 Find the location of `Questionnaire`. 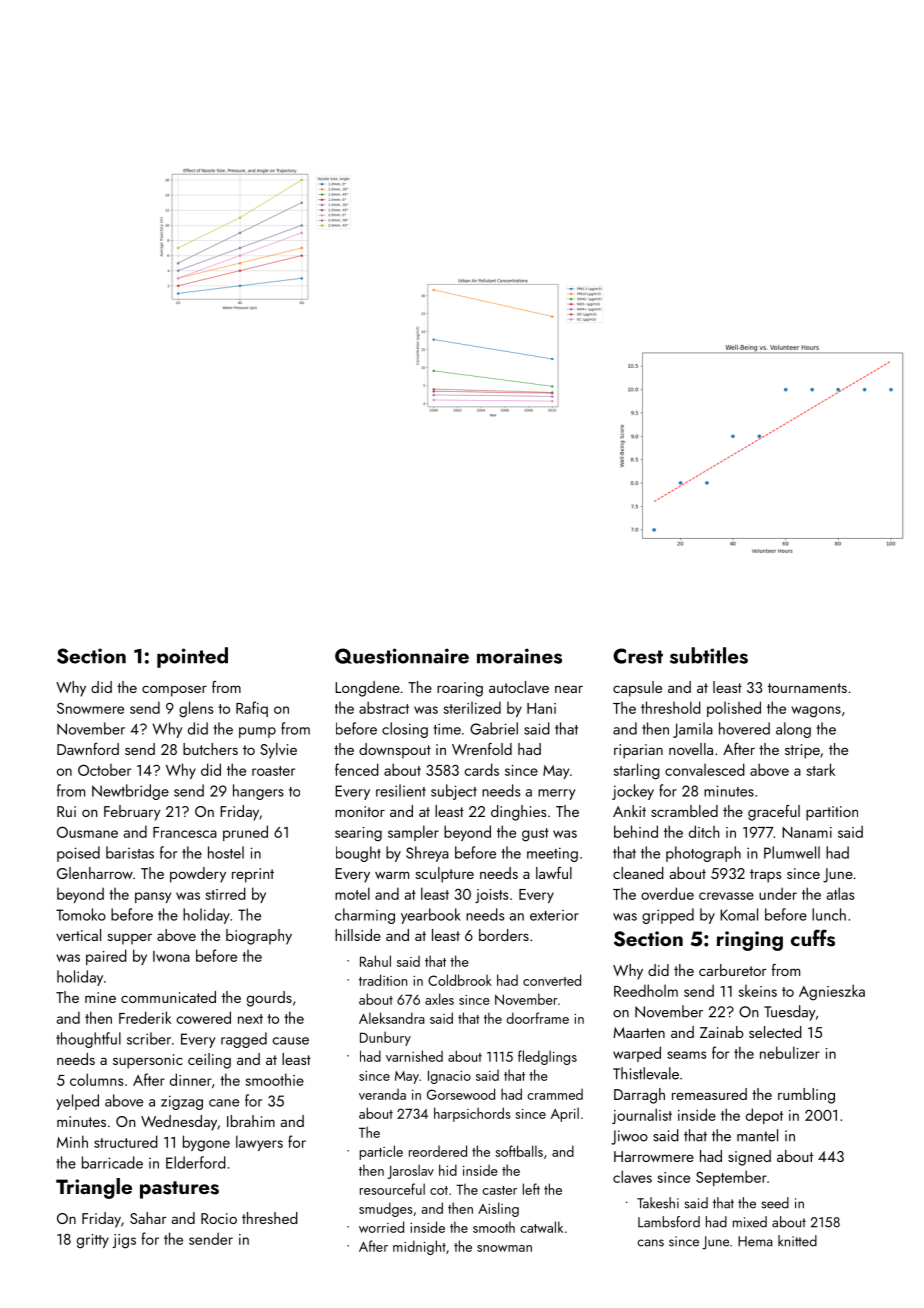

Questionnaire is located at coordinates (402, 656).
